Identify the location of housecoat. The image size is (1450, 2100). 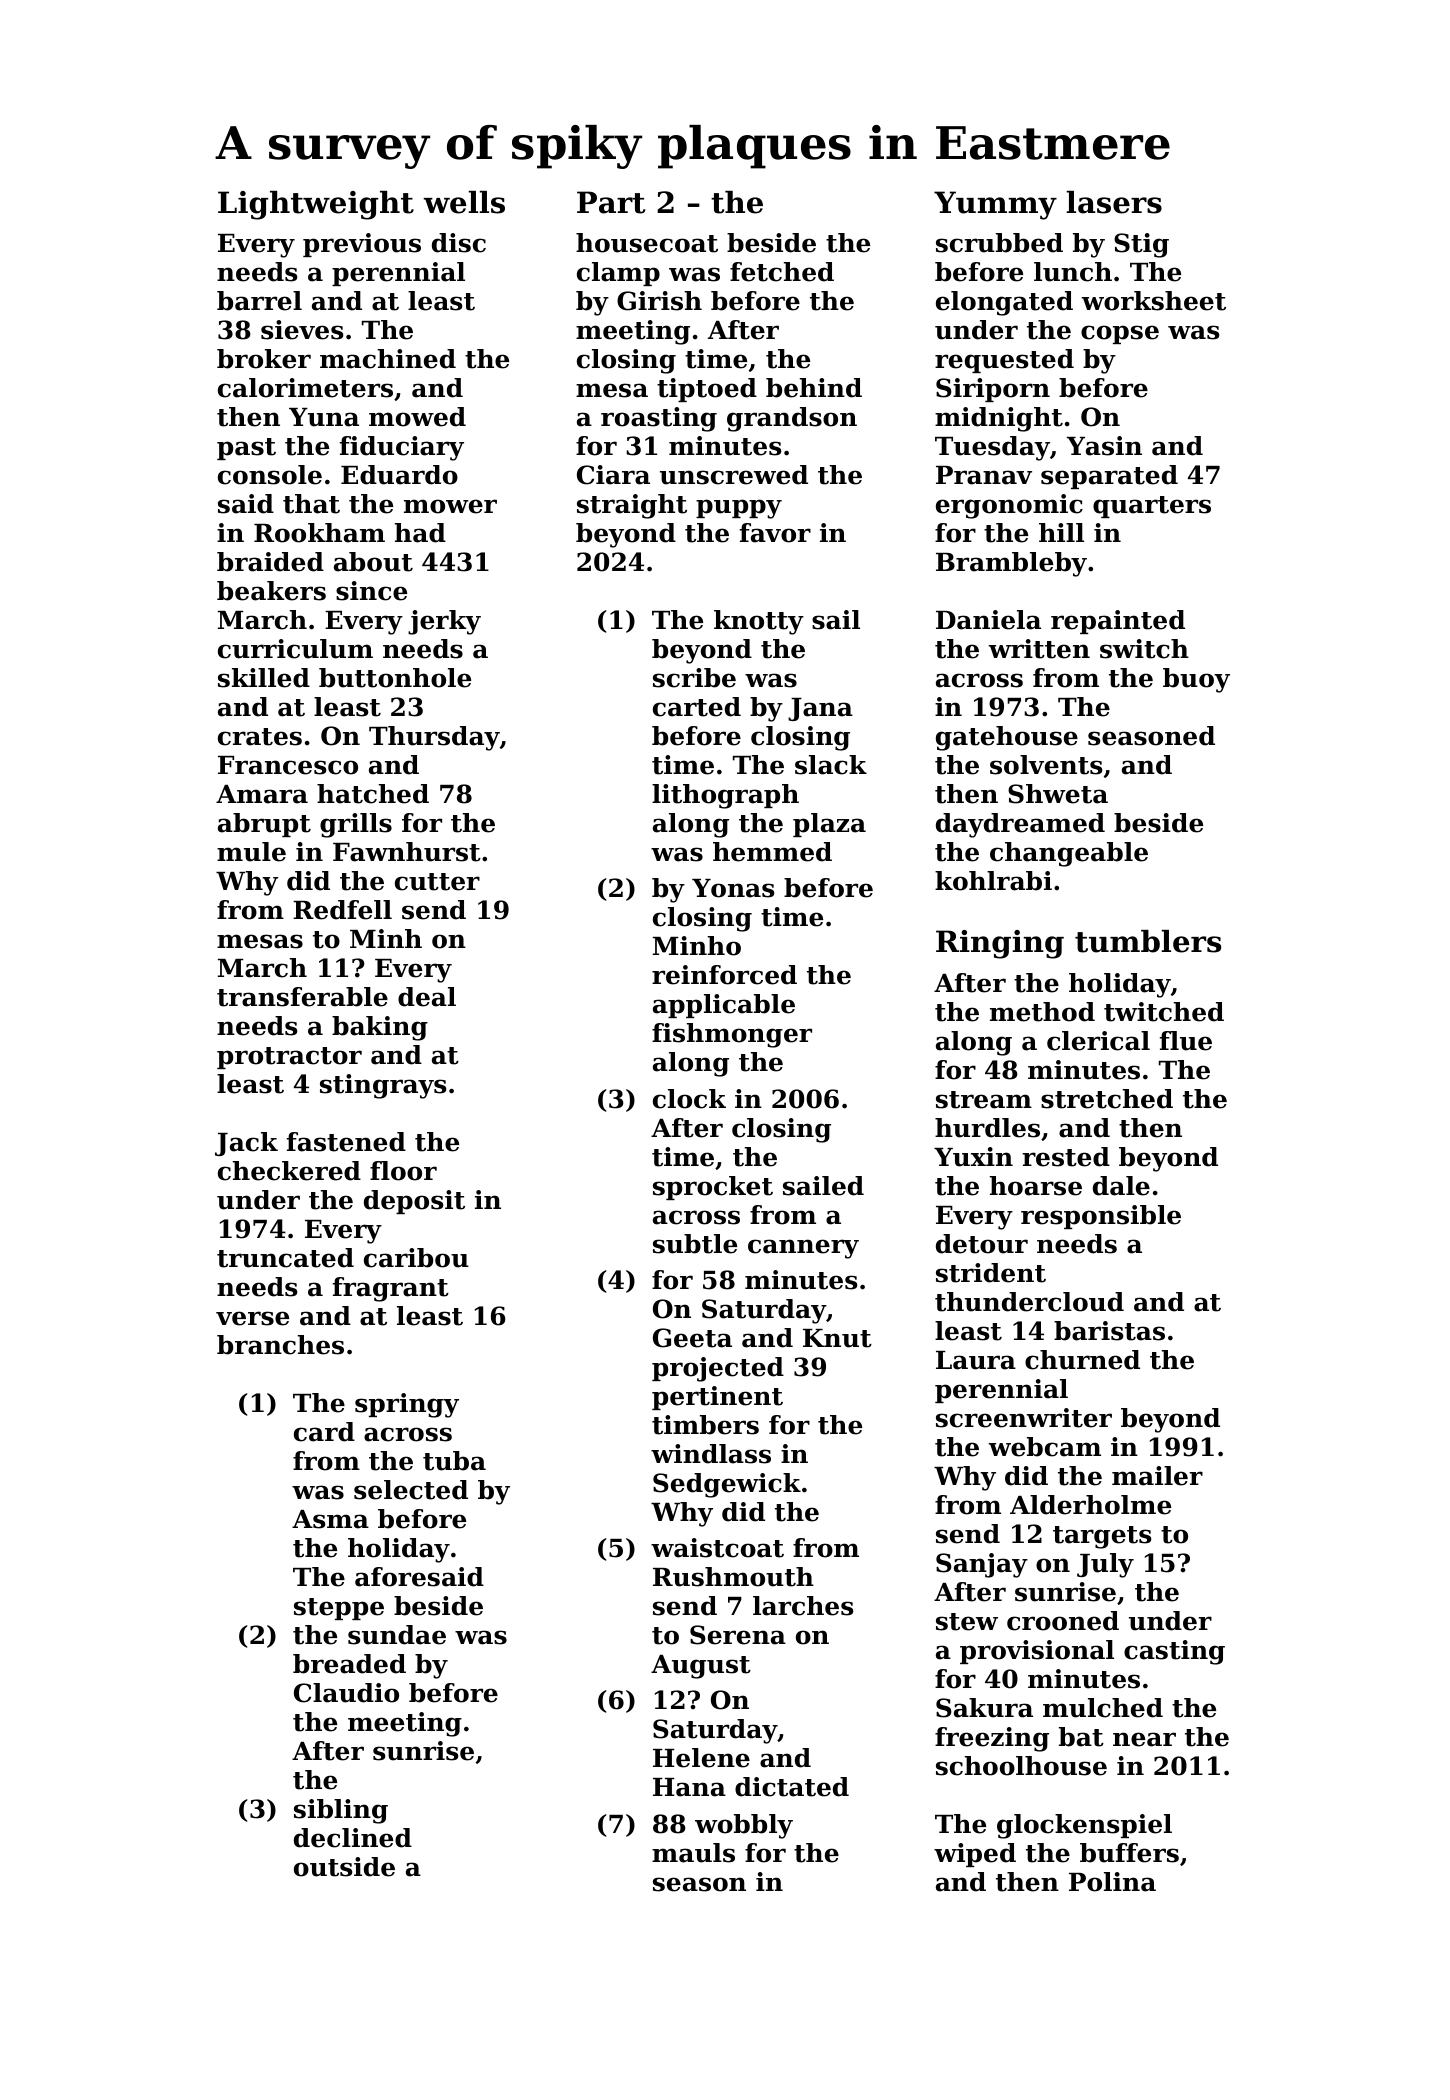
(647, 243).
